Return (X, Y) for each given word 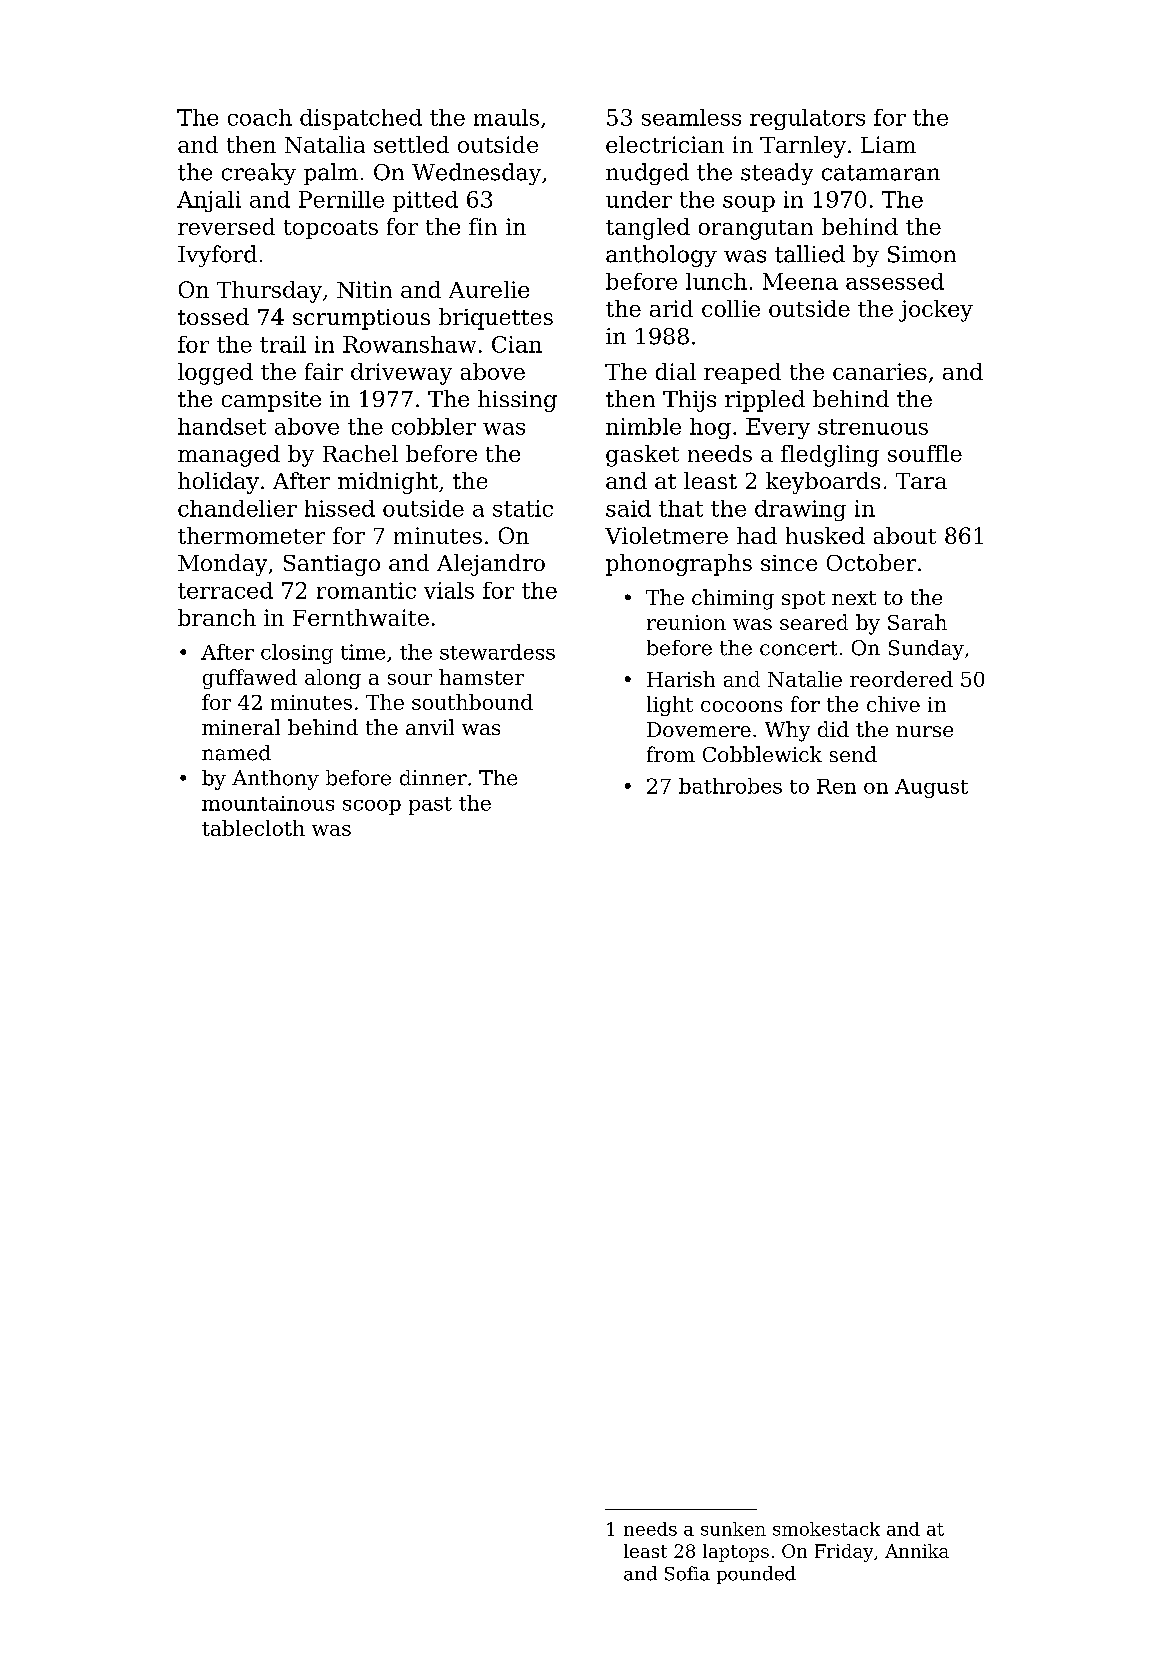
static (523, 508)
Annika (917, 1551)
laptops (736, 1553)
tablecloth (253, 828)
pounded (756, 1575)
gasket (642, 456)
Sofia (687, 1573)
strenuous (873, 427)
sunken (733, 1529)
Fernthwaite (361, 617)
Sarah (917, 622)
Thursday (269, 292)
